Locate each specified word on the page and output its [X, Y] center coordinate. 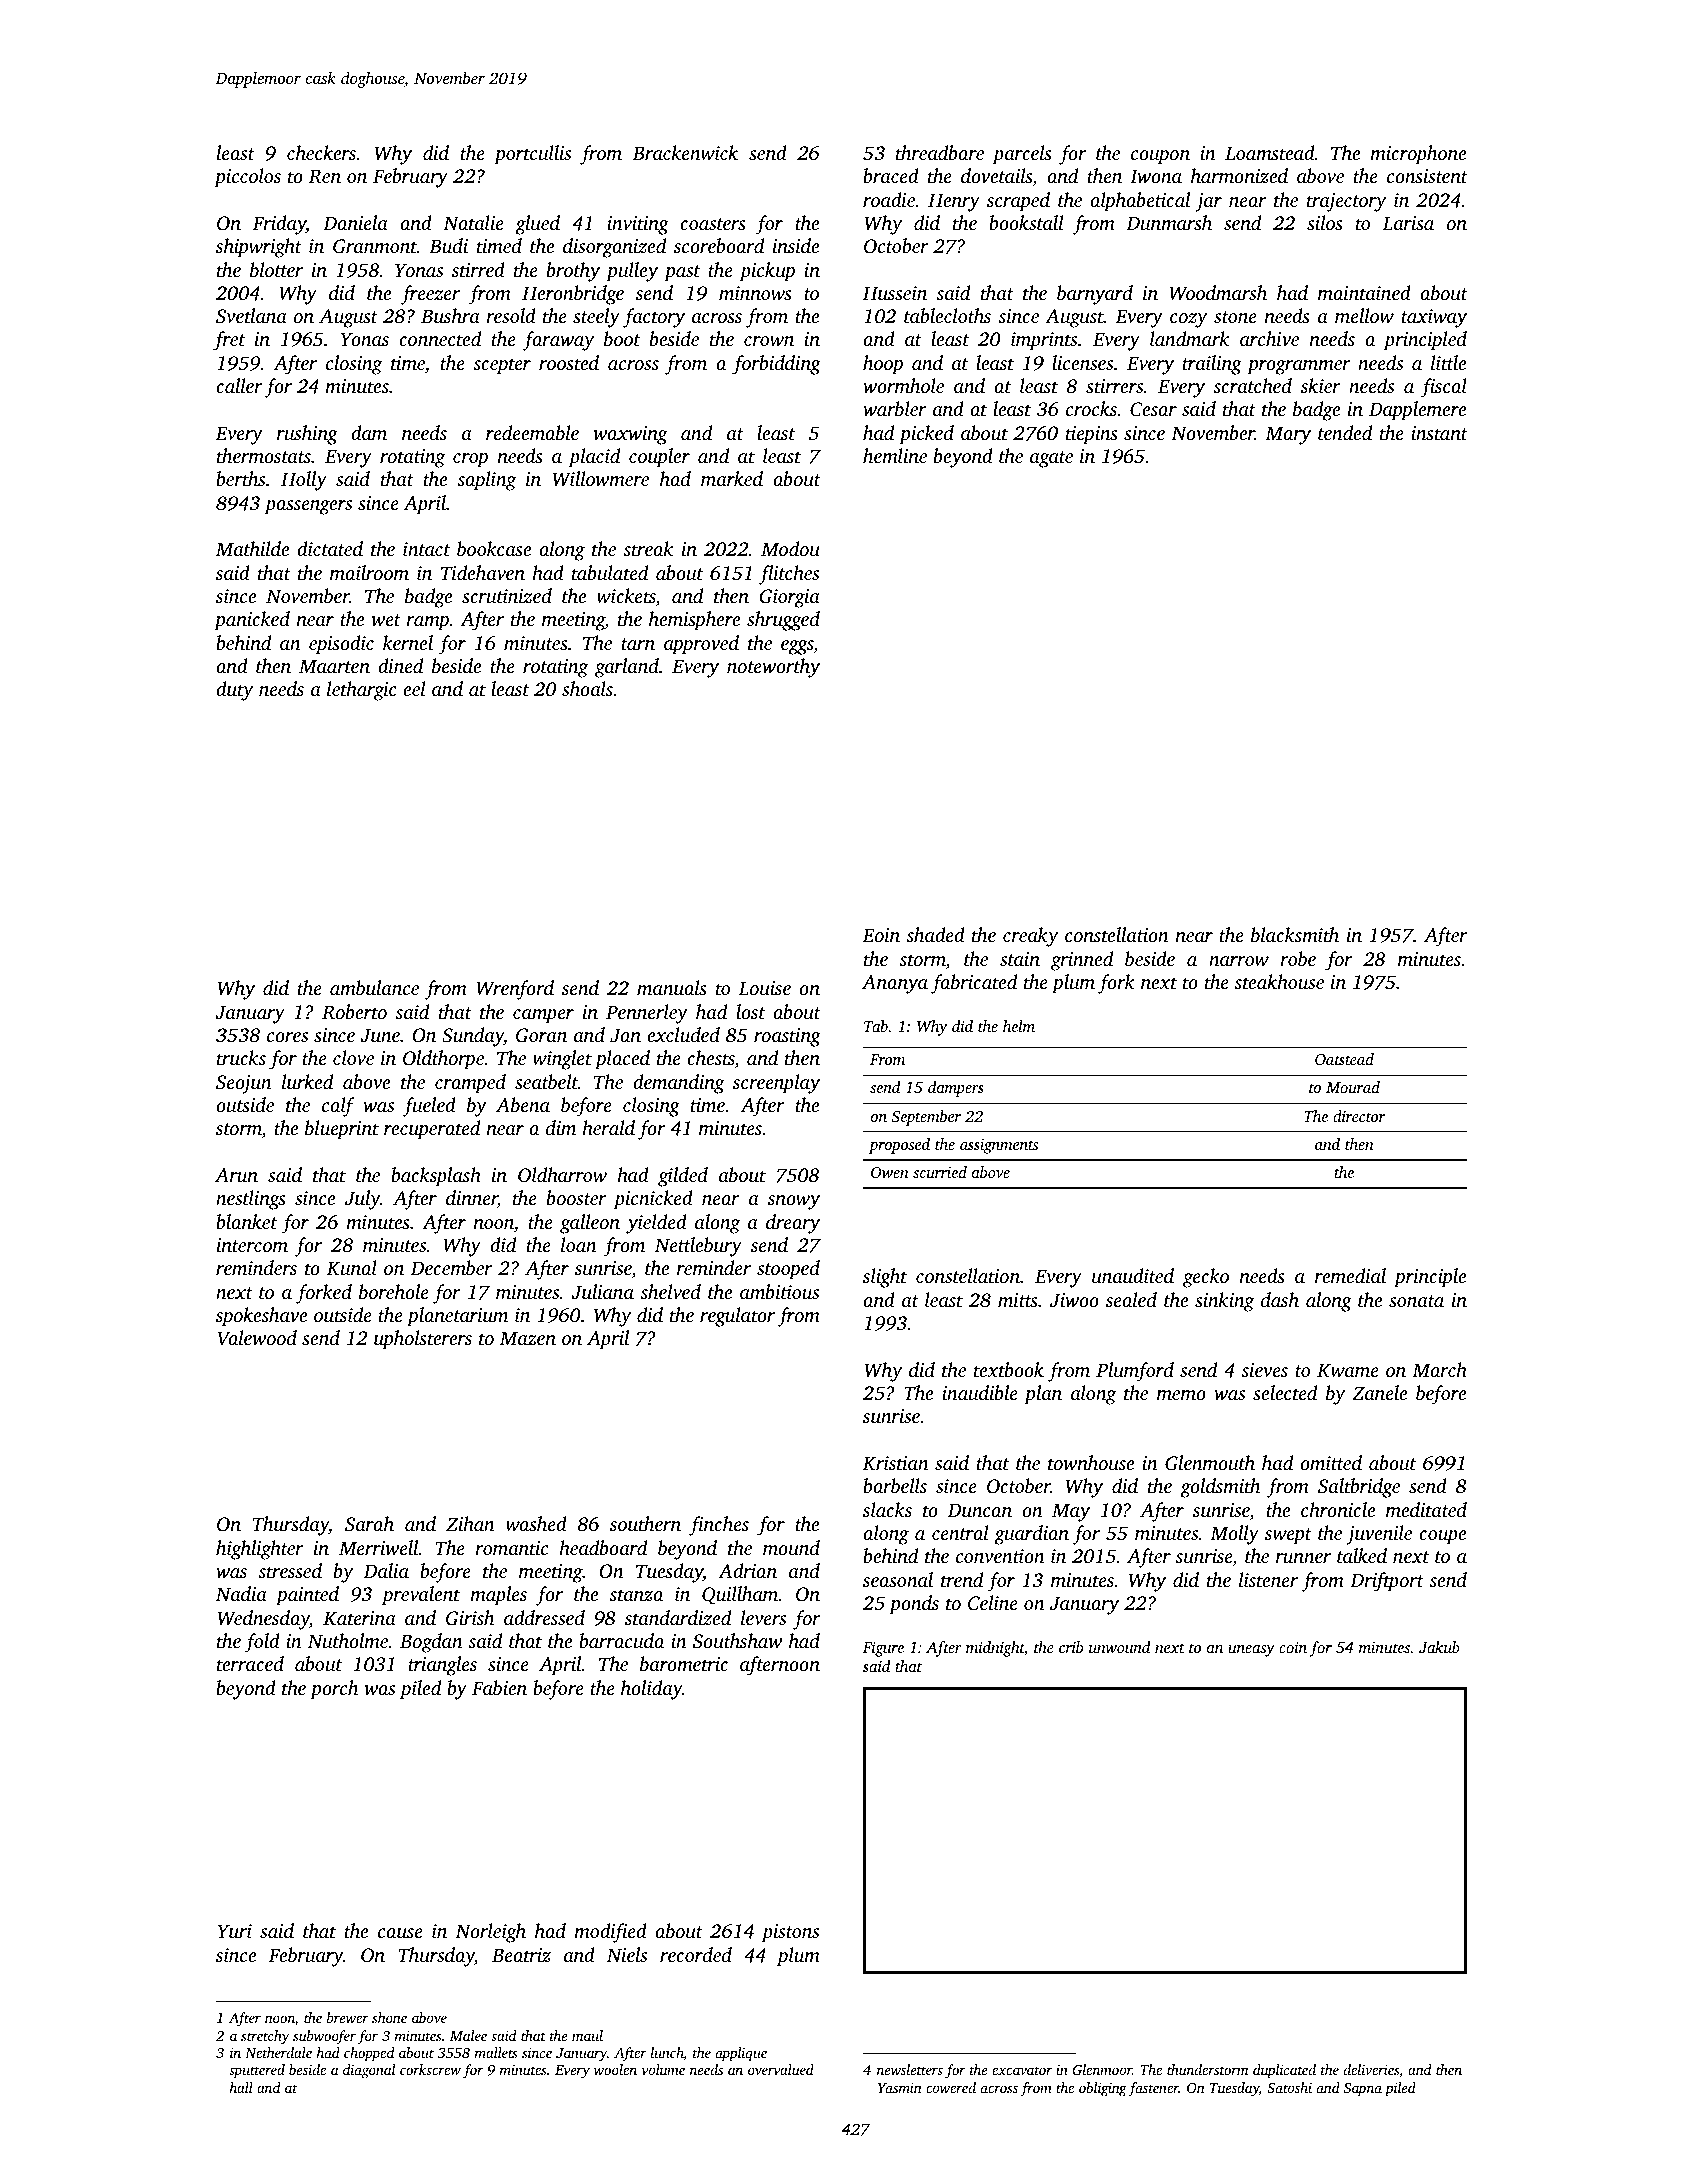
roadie [889, 199]
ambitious [779, 1291]
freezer [430, 295]
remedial [1350, 1275]
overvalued [781, 2069]
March [1439, 1369]
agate [1051, 459]
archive [1269, 338]
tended [1345, 432]
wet [386, 620]
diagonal [369, 2071]
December [451, 1267]
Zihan [470, 1523]
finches [719, 1526]
